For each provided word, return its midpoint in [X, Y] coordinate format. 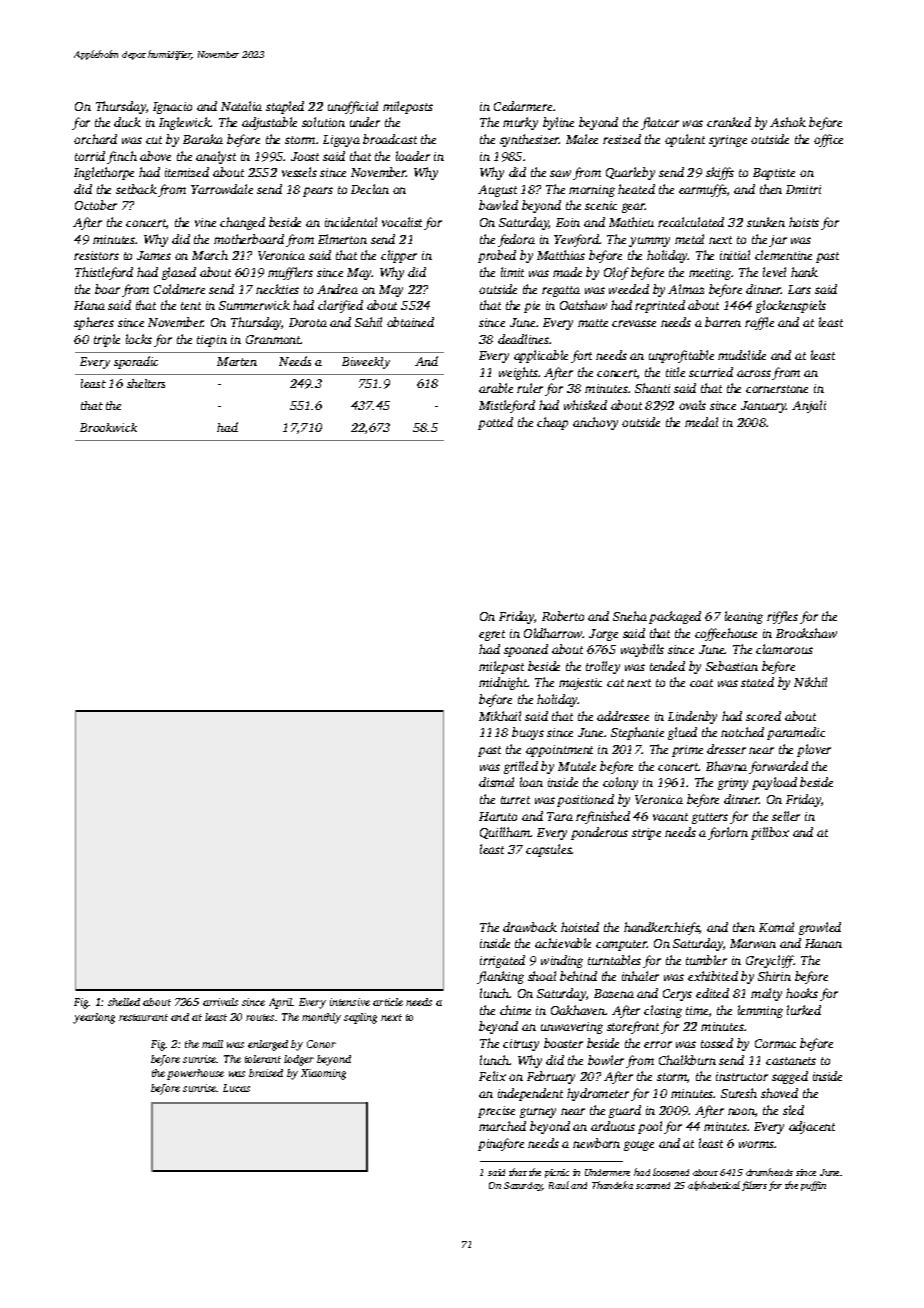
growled [820, 928]
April [281, 1003]
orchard [95, 139]
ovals [692, 405]
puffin [813, 1186]
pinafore [501, 1144]
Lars [799, 289]
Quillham [505, 833]
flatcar [660, 123]
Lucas [236, 1088]
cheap [552, 423]
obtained [410, 322]
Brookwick [108, 427]
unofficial [353, 107]
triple [107, 340]
